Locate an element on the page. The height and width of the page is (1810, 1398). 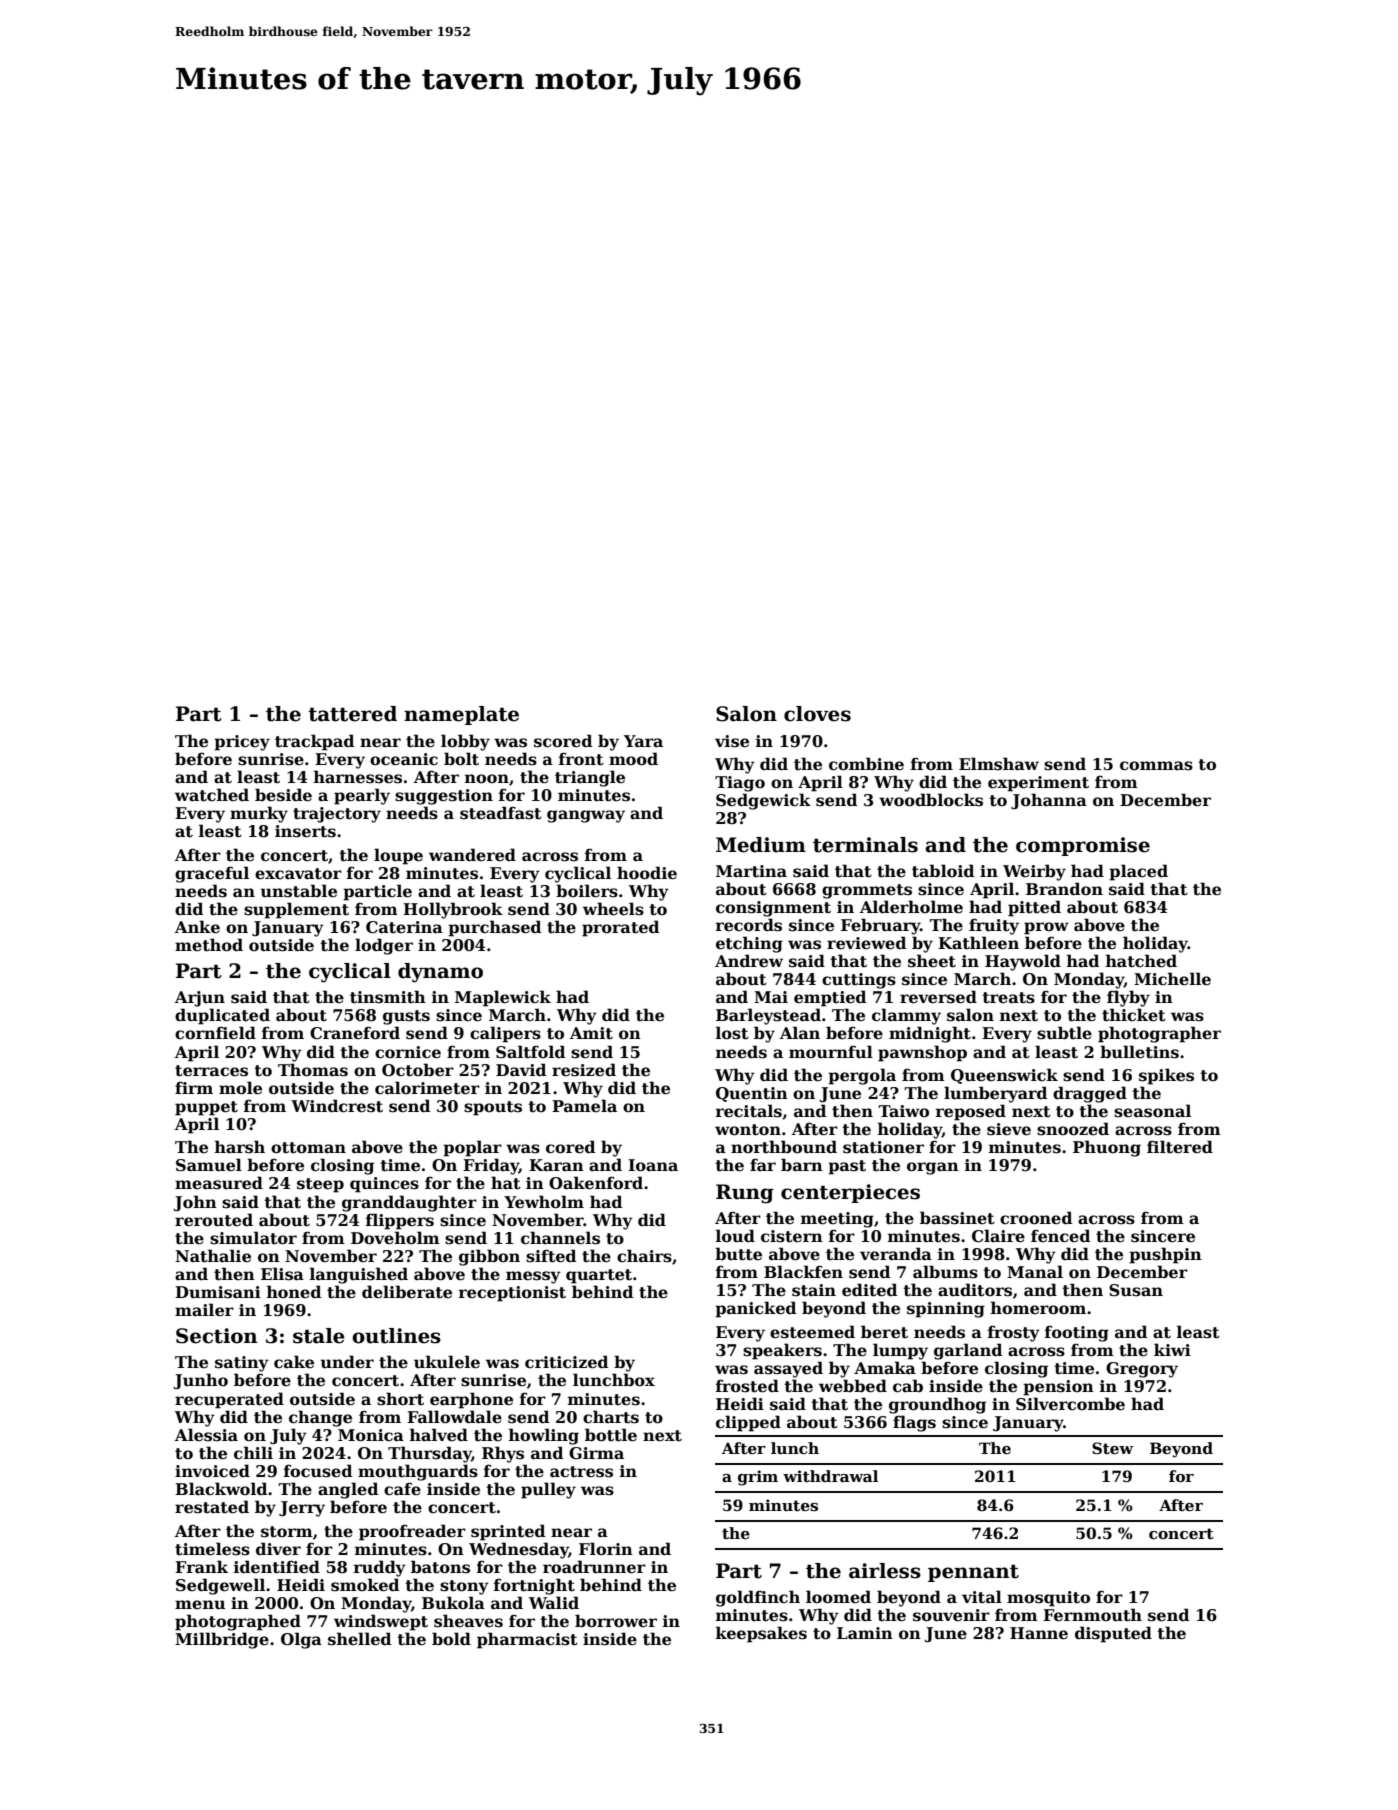
steep is located at coordinates (320, 1185).
